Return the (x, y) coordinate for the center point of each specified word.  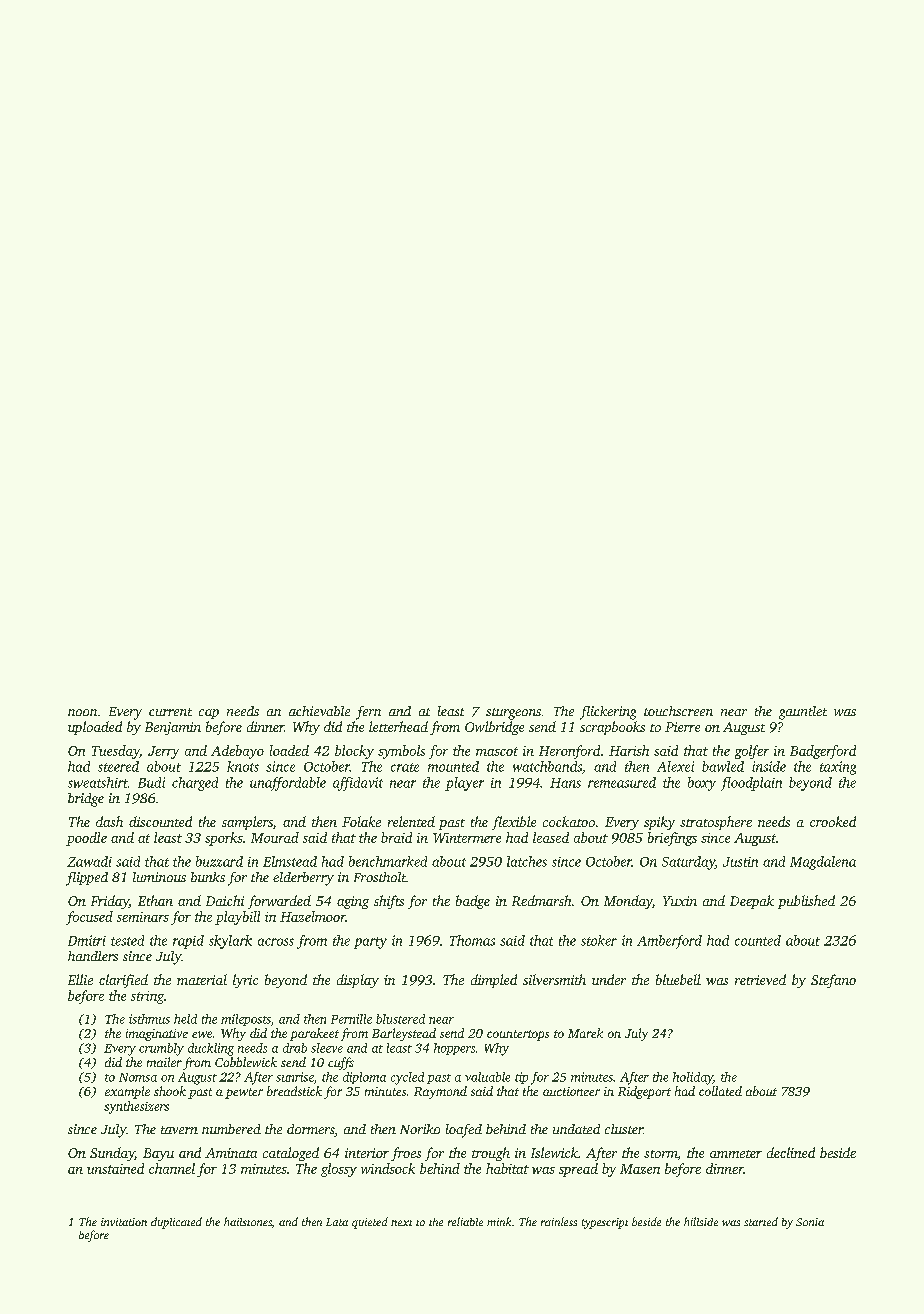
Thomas (472, 940)
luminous (159, 877)
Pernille (351, 1019)
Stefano (833, 981)
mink (499, 1221)
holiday (693, 1078)
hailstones (248, 1221)
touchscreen (678, 711)
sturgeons (513, 714)
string (147, 997)
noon (82, 712)
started (761, 1221)
